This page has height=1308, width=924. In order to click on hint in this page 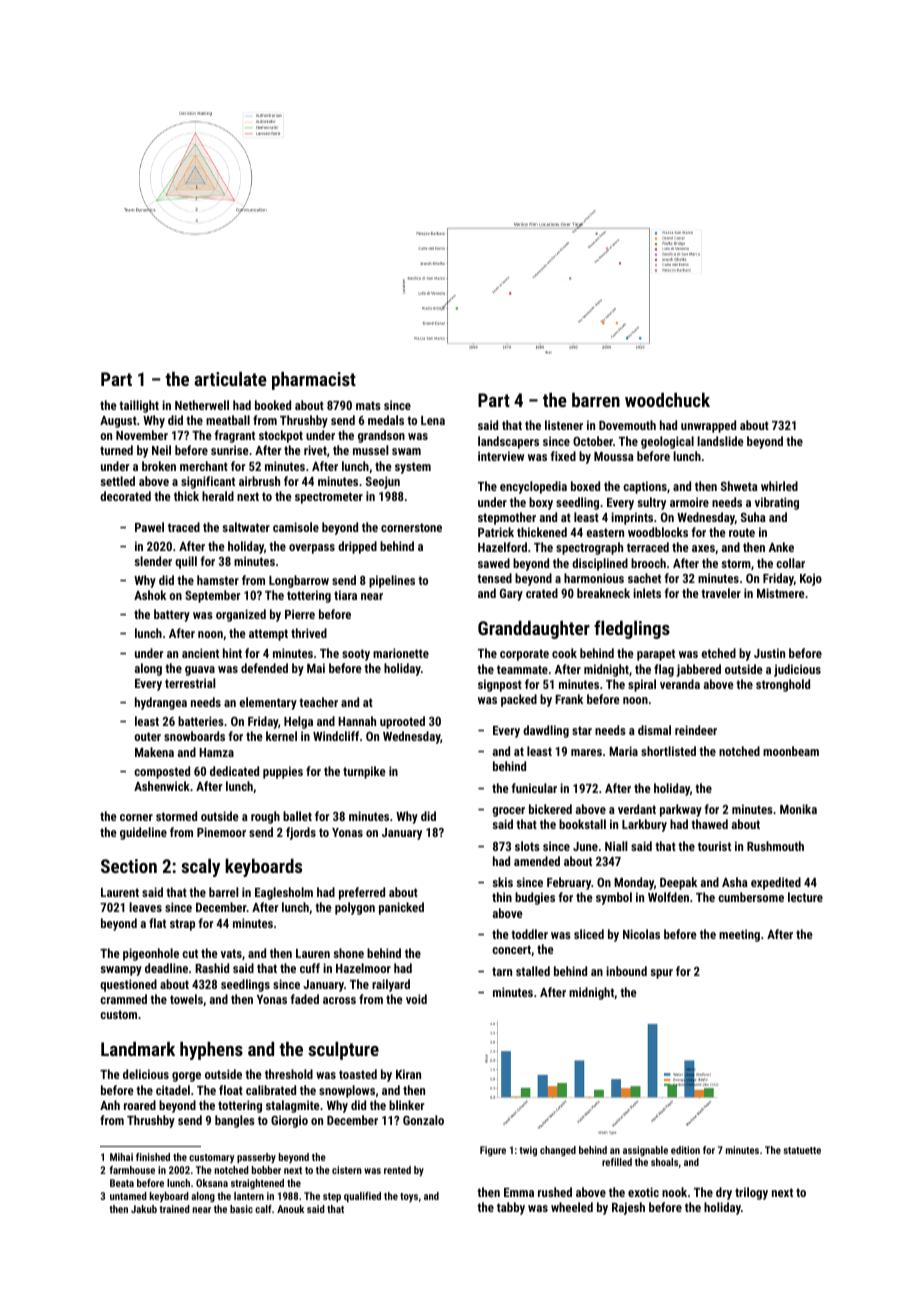, I will do `click(232, 653)`.
